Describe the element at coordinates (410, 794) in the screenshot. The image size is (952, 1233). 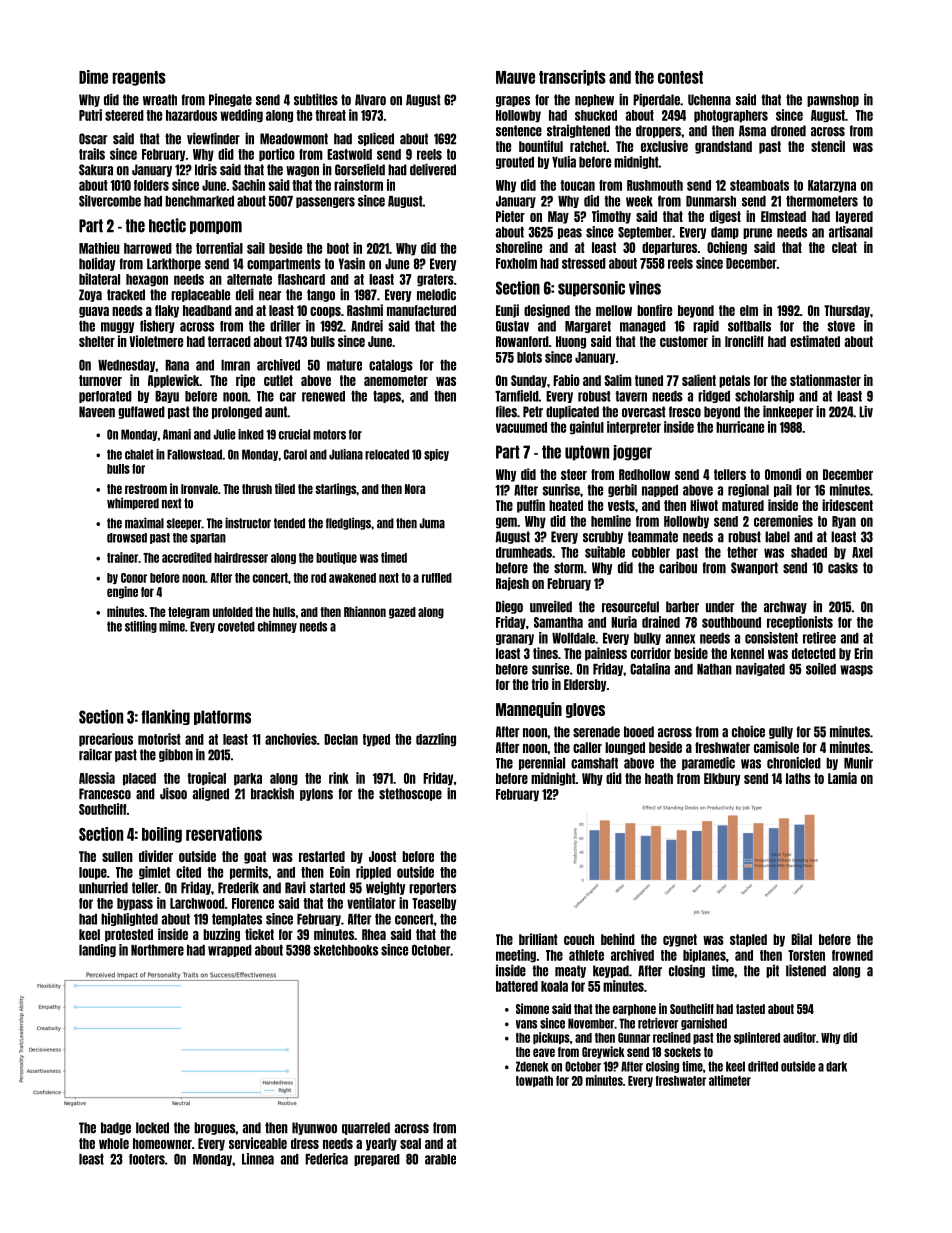
I see `stethoscope` at that location.
